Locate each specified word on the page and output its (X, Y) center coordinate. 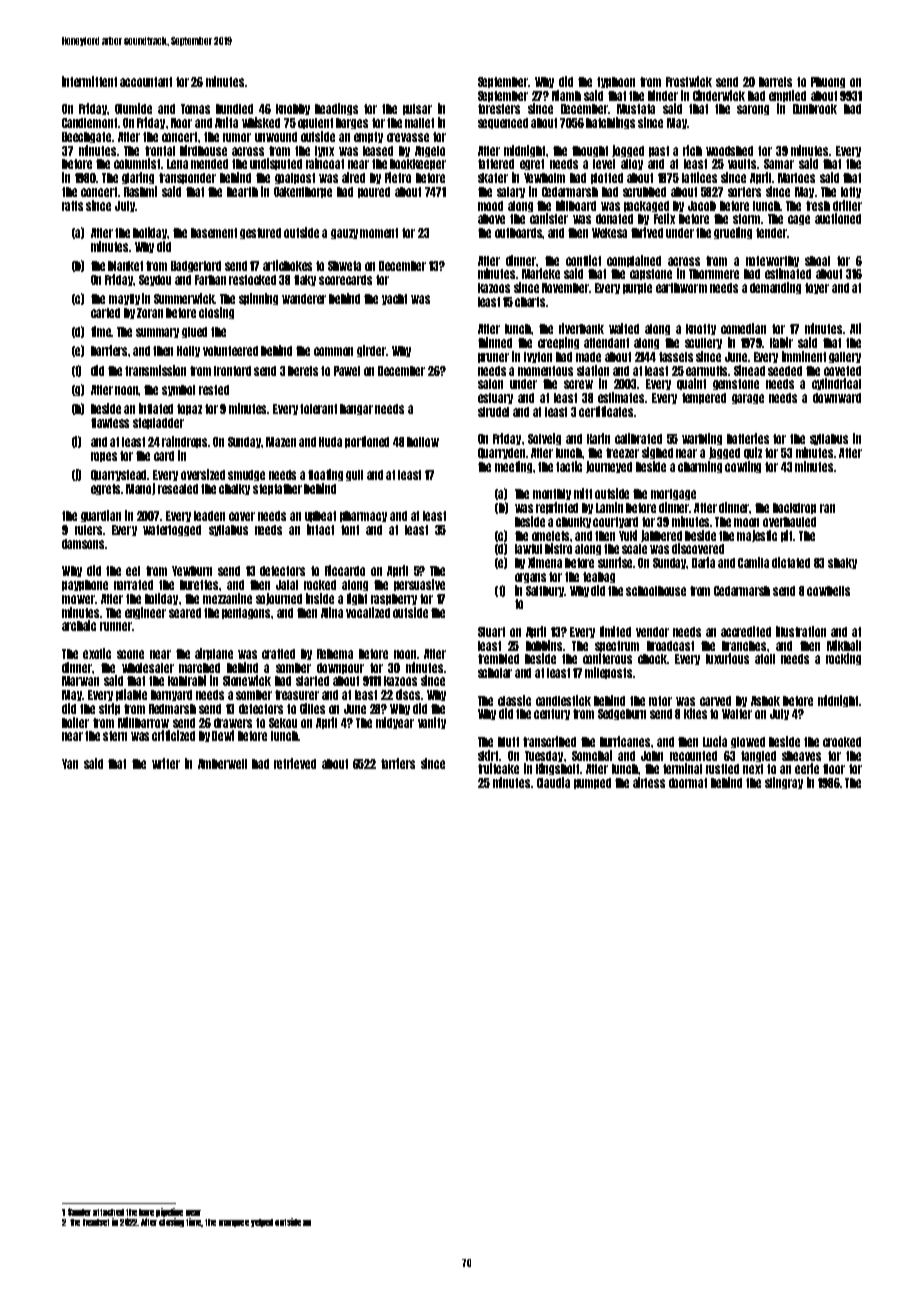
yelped (262, 1223)
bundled (234, 109)
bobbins (544, 645)
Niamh (566, 95)
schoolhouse (656, 591)
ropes (104, 457)
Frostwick (689, 81)
